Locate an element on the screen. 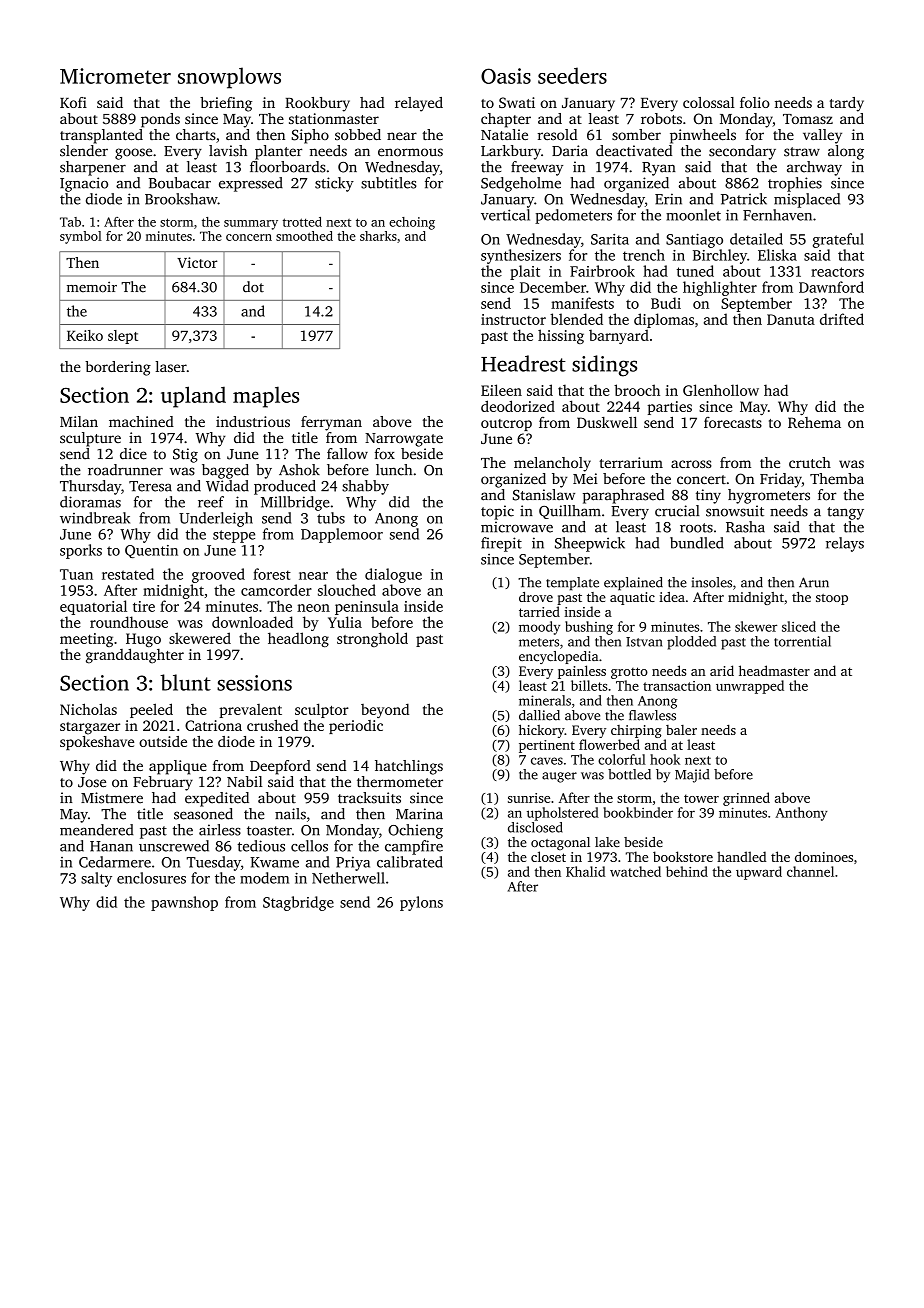  seasoned is located at coordinates (203, 814).
